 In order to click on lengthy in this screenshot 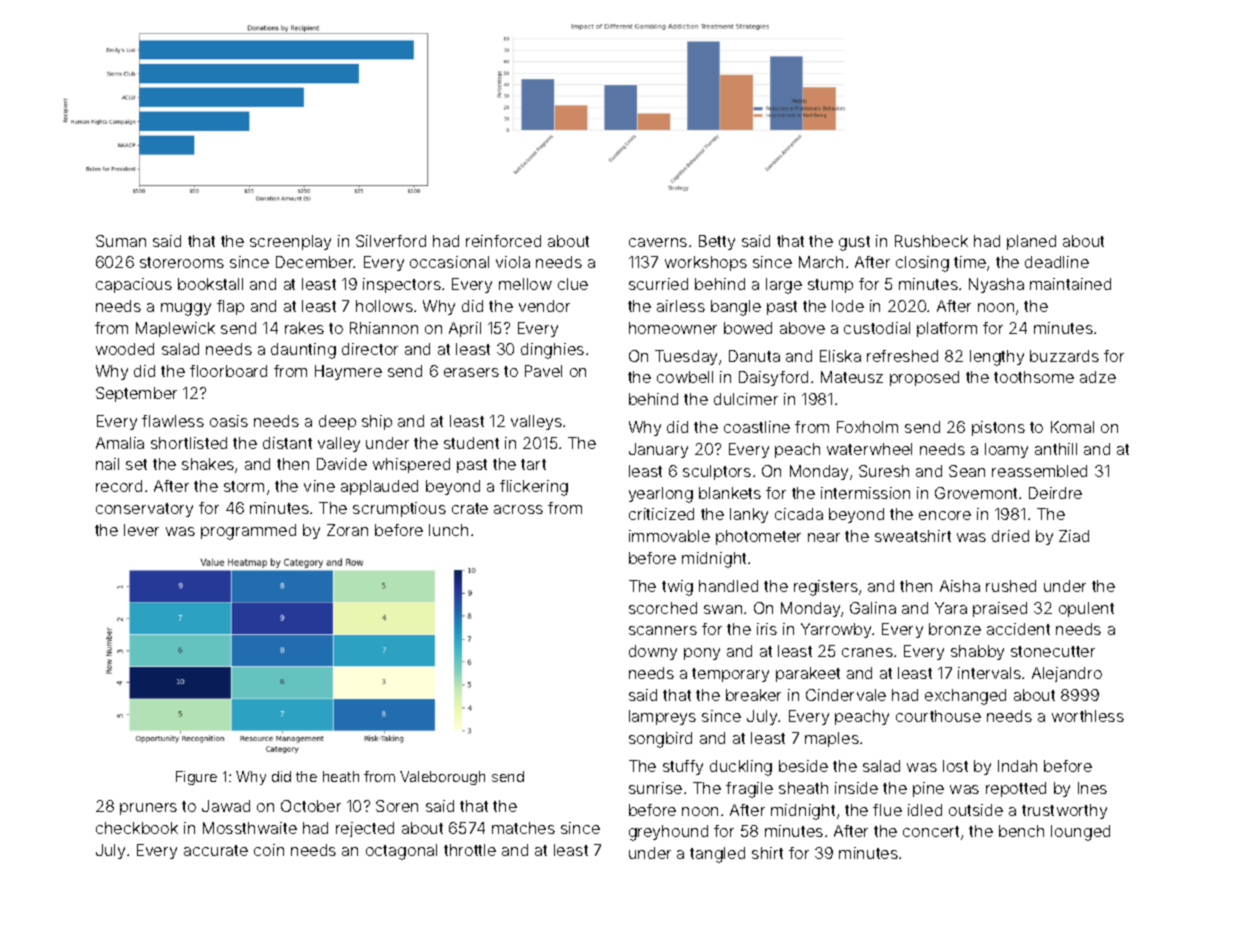, I will do `click(997, 358)`.
